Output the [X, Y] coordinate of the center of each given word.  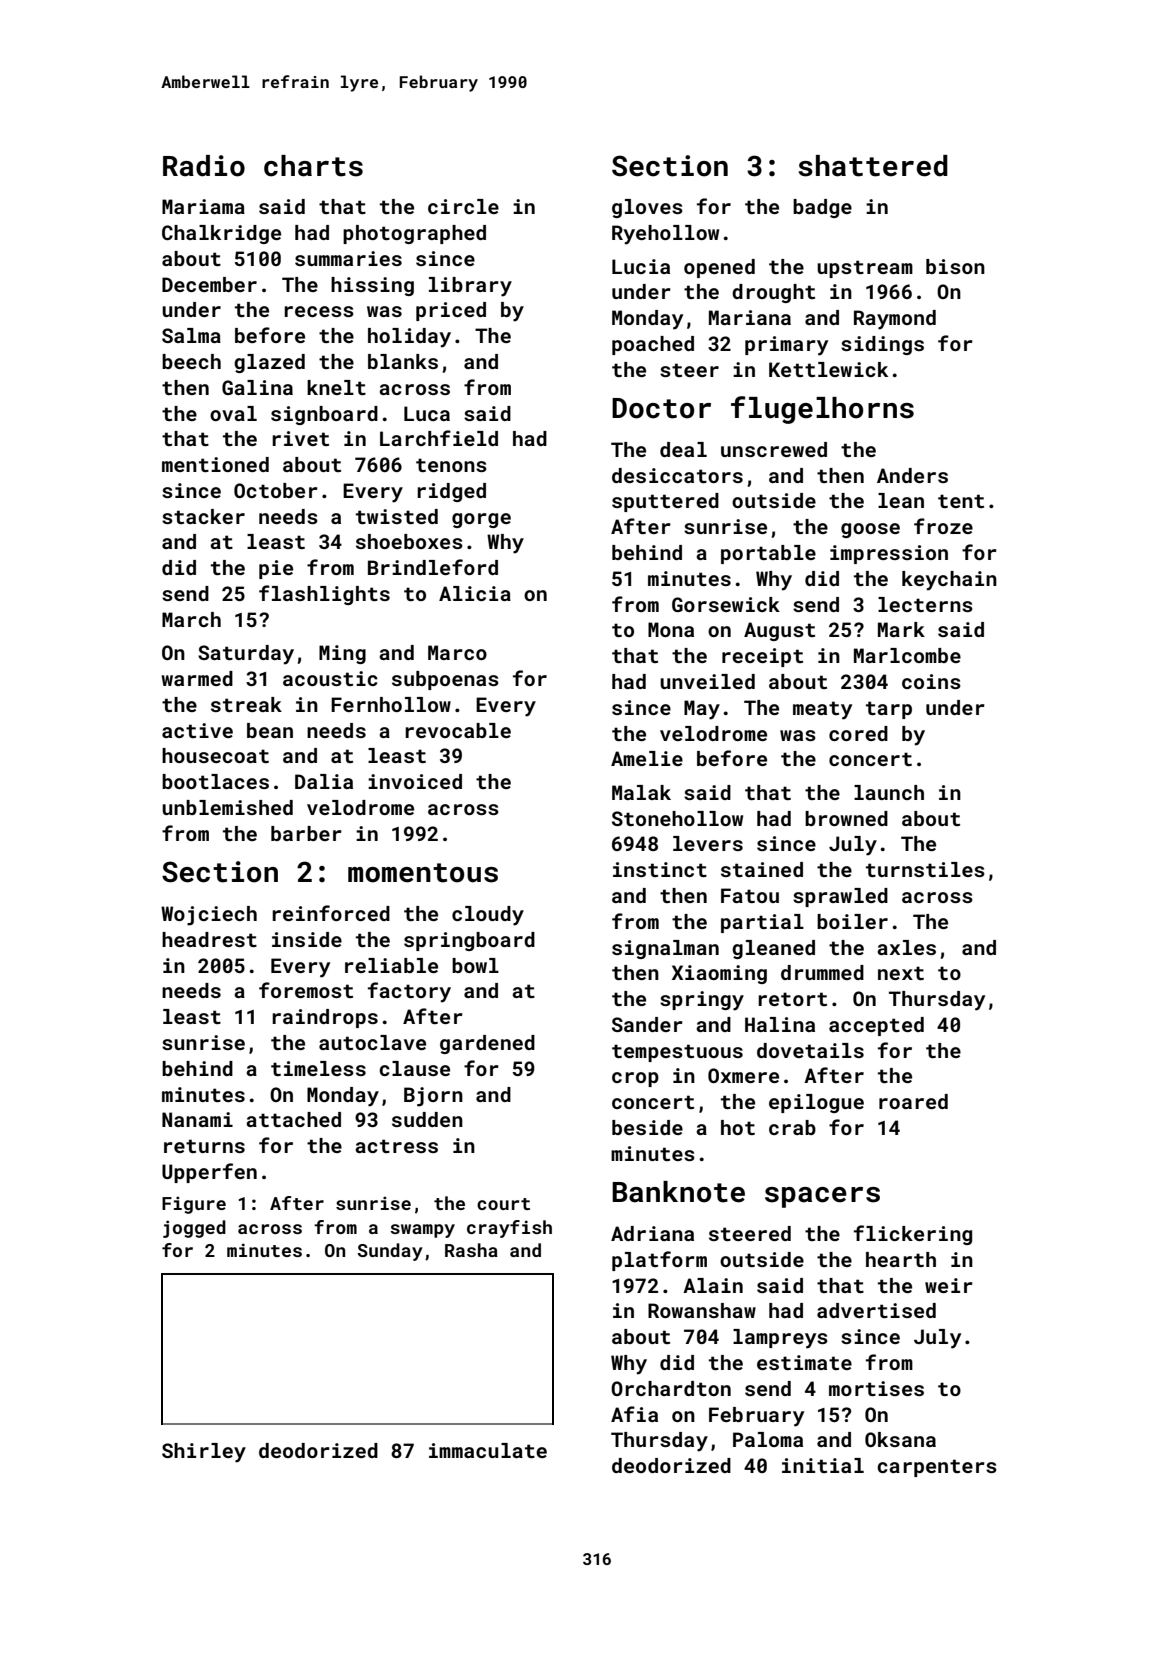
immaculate [488, 1450]
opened [719, 268]
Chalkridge [221, 234]
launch [889, 792]
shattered [873, 166]
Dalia [324, 781]
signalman [665, 949]
